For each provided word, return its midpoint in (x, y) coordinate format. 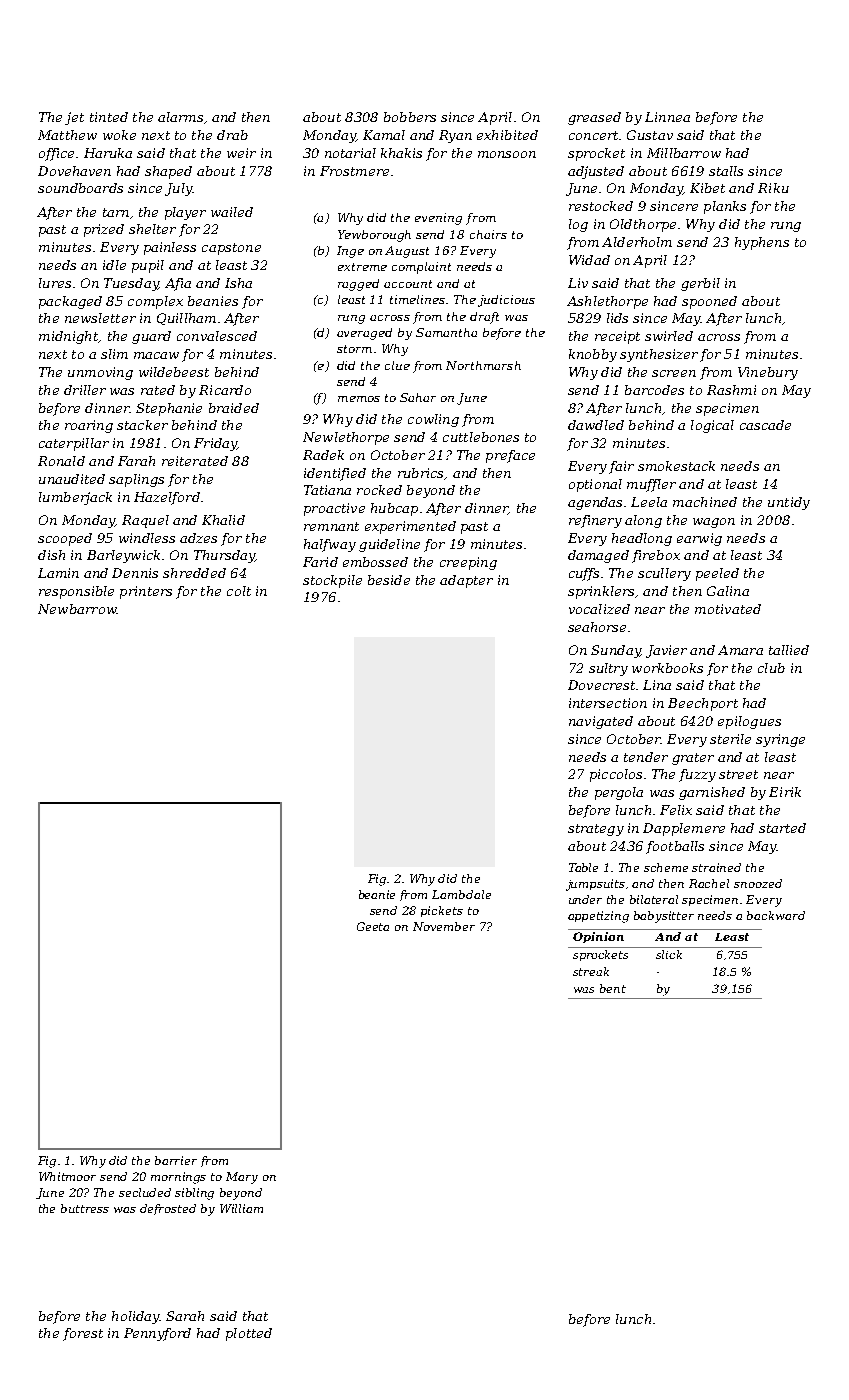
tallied (789, 650)
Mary (242, 1178)
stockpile (332, 581)
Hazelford (167, 498)
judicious (506, 301)
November (444, 926)
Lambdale (461, 894)
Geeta (373, 926)
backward (776, 915)
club (771, 668)
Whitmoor (67, 1176)
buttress (85, 1208)
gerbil (700, 284)
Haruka (108, 153)
